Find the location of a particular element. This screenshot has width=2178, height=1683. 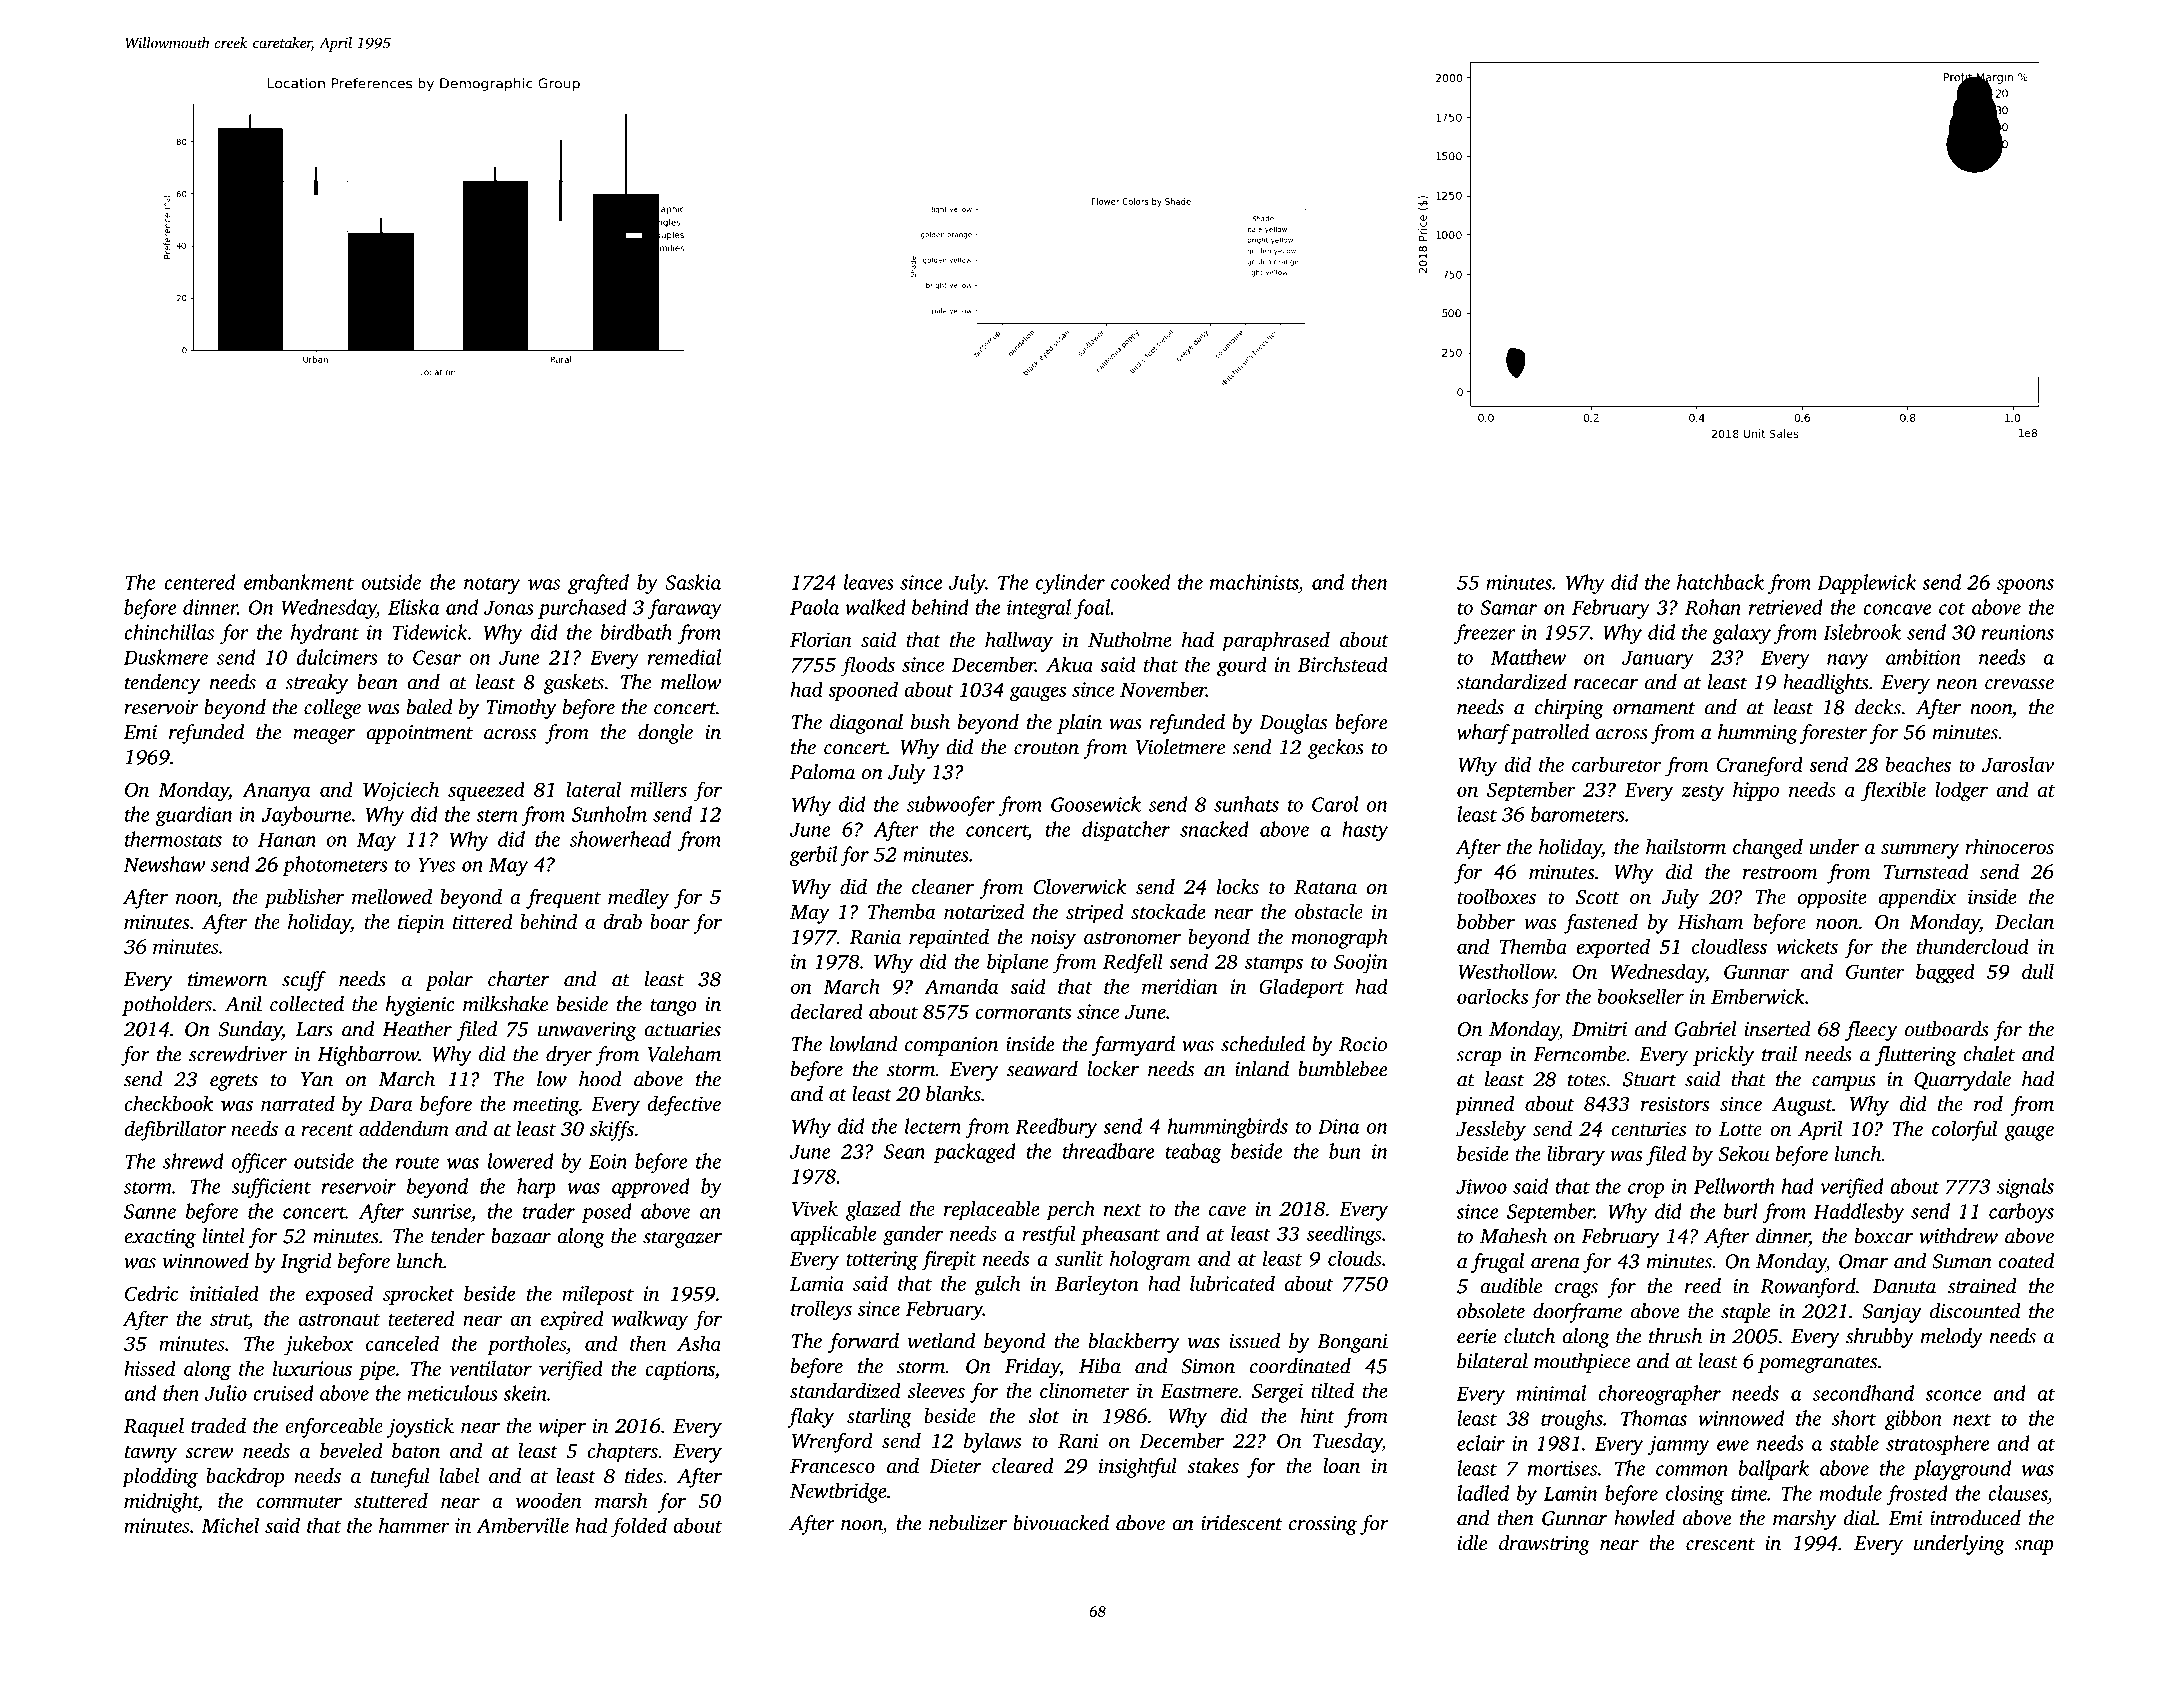

Eoin is located at coordinates (608, 1161).
